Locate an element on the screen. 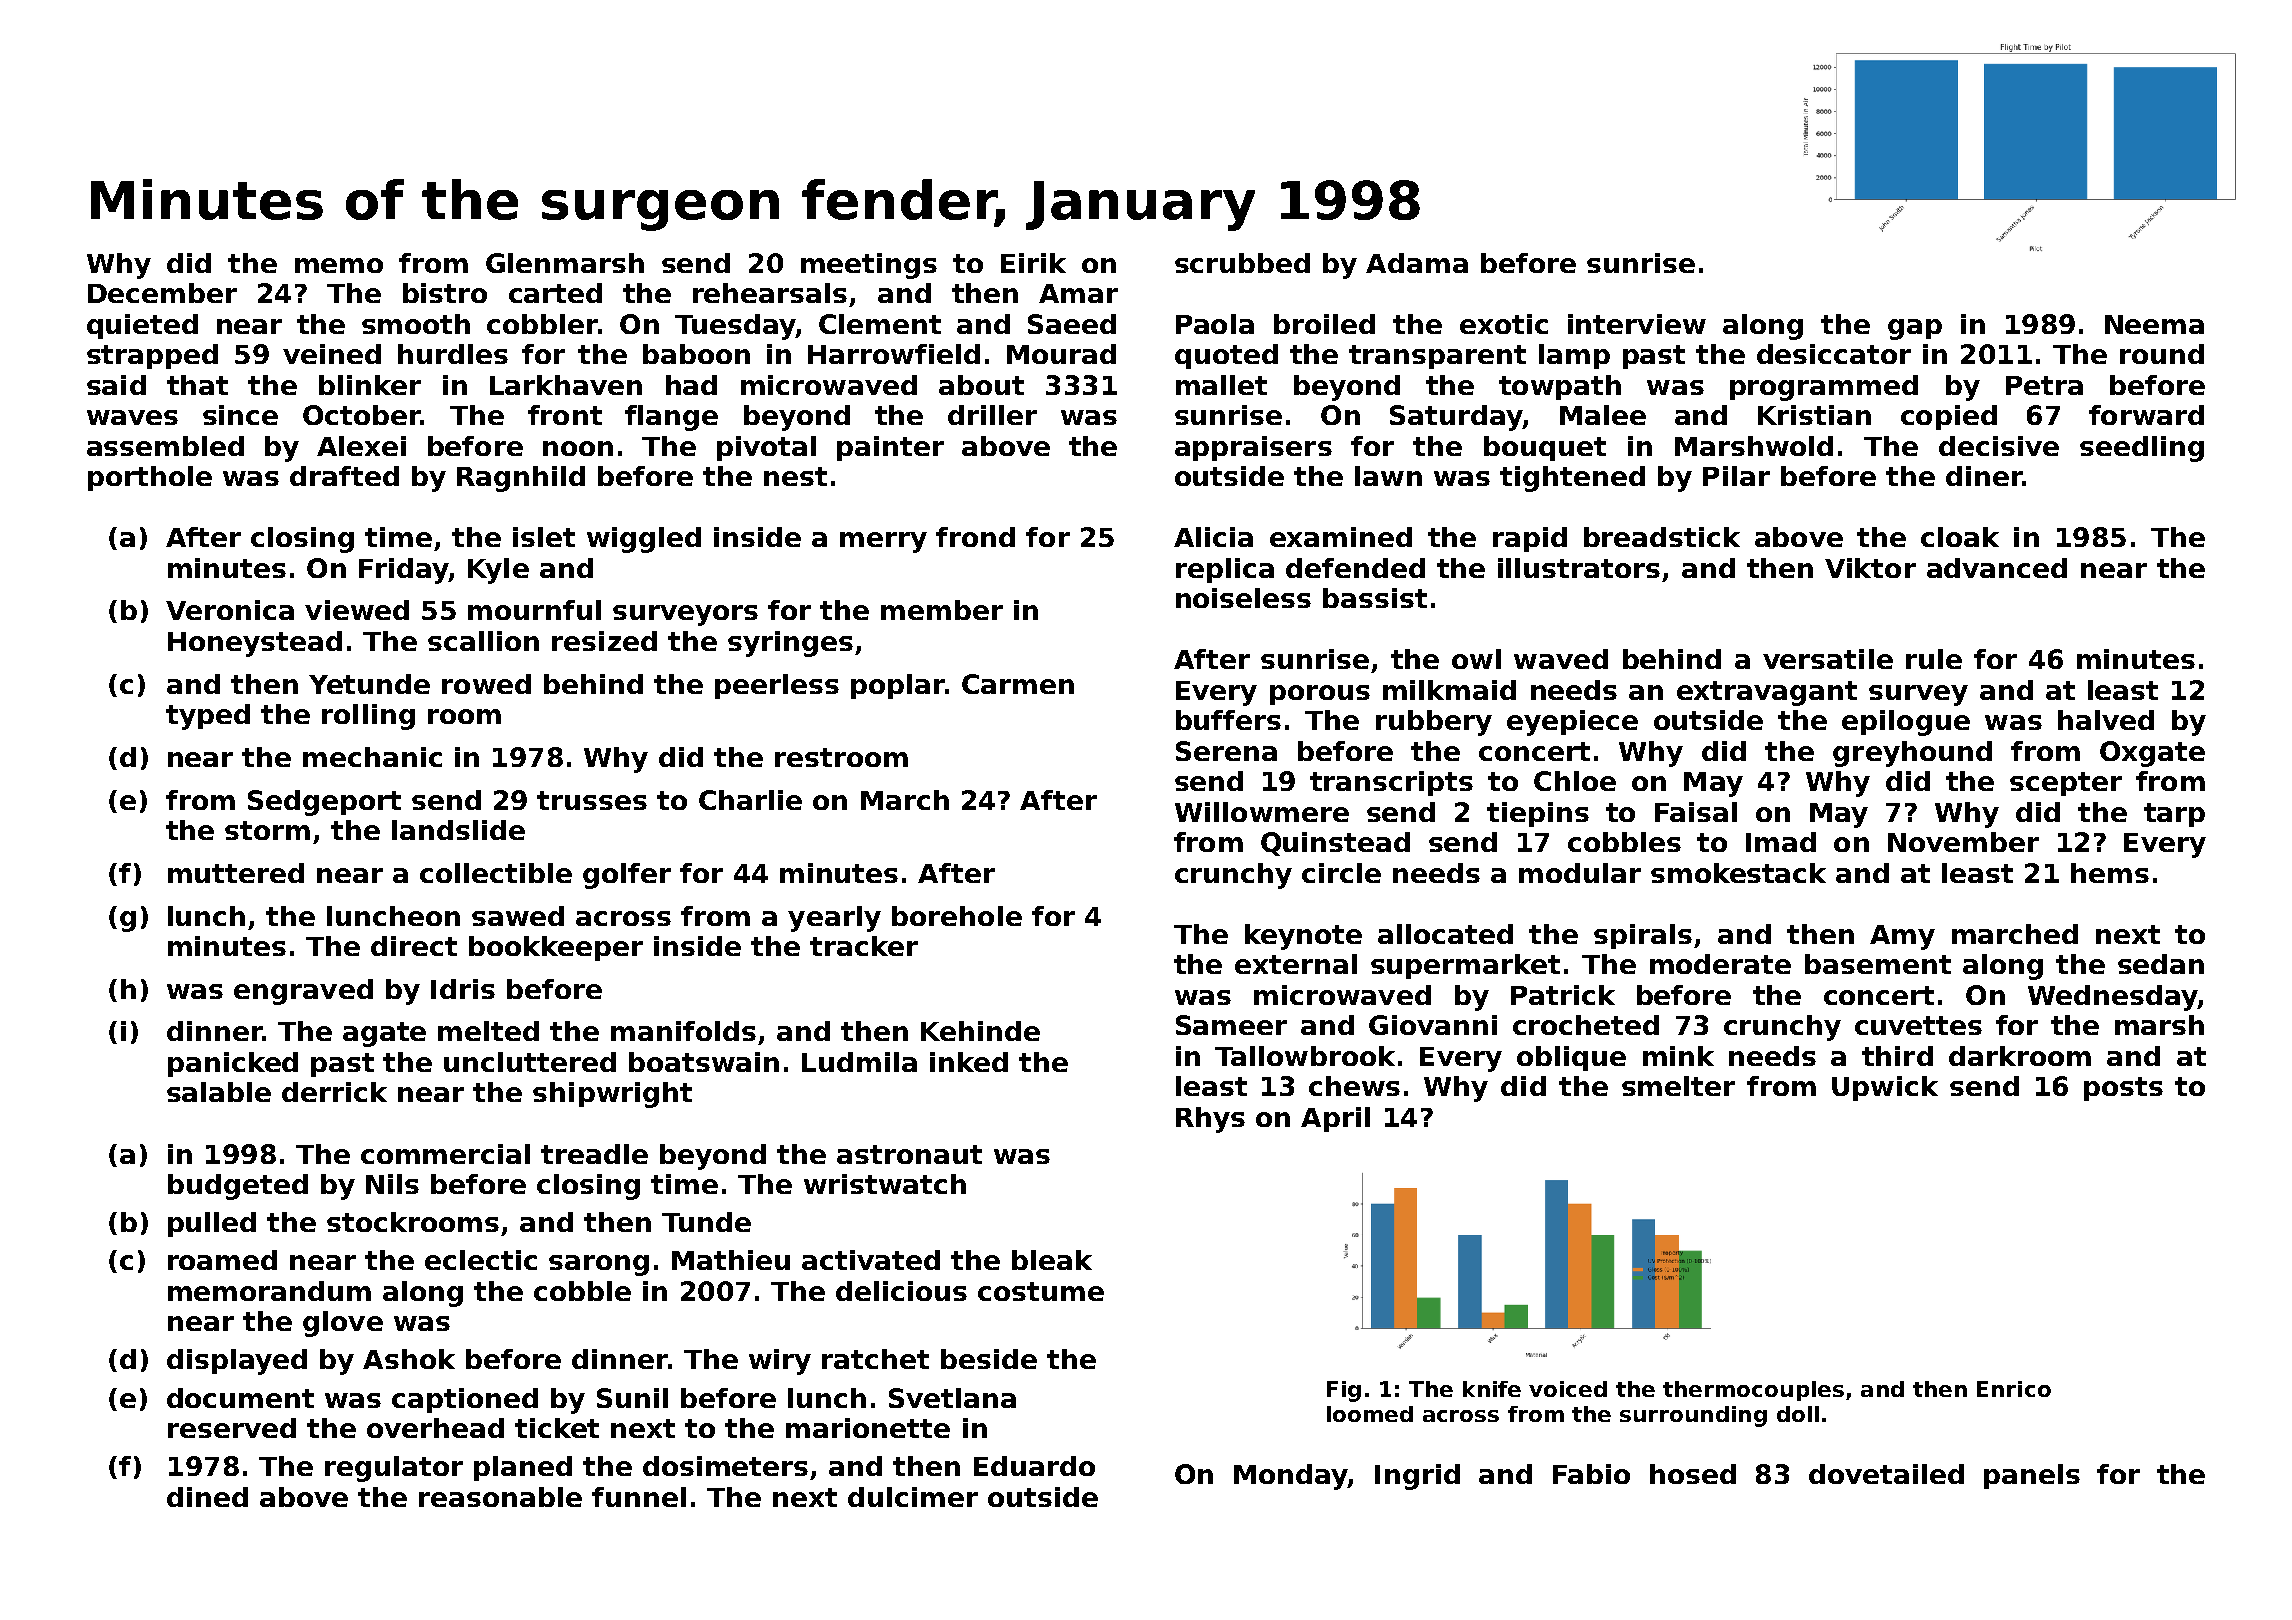 This screenshot has width=2292, height=1620. cuvettes is located at coordinates (1918, 1025).
